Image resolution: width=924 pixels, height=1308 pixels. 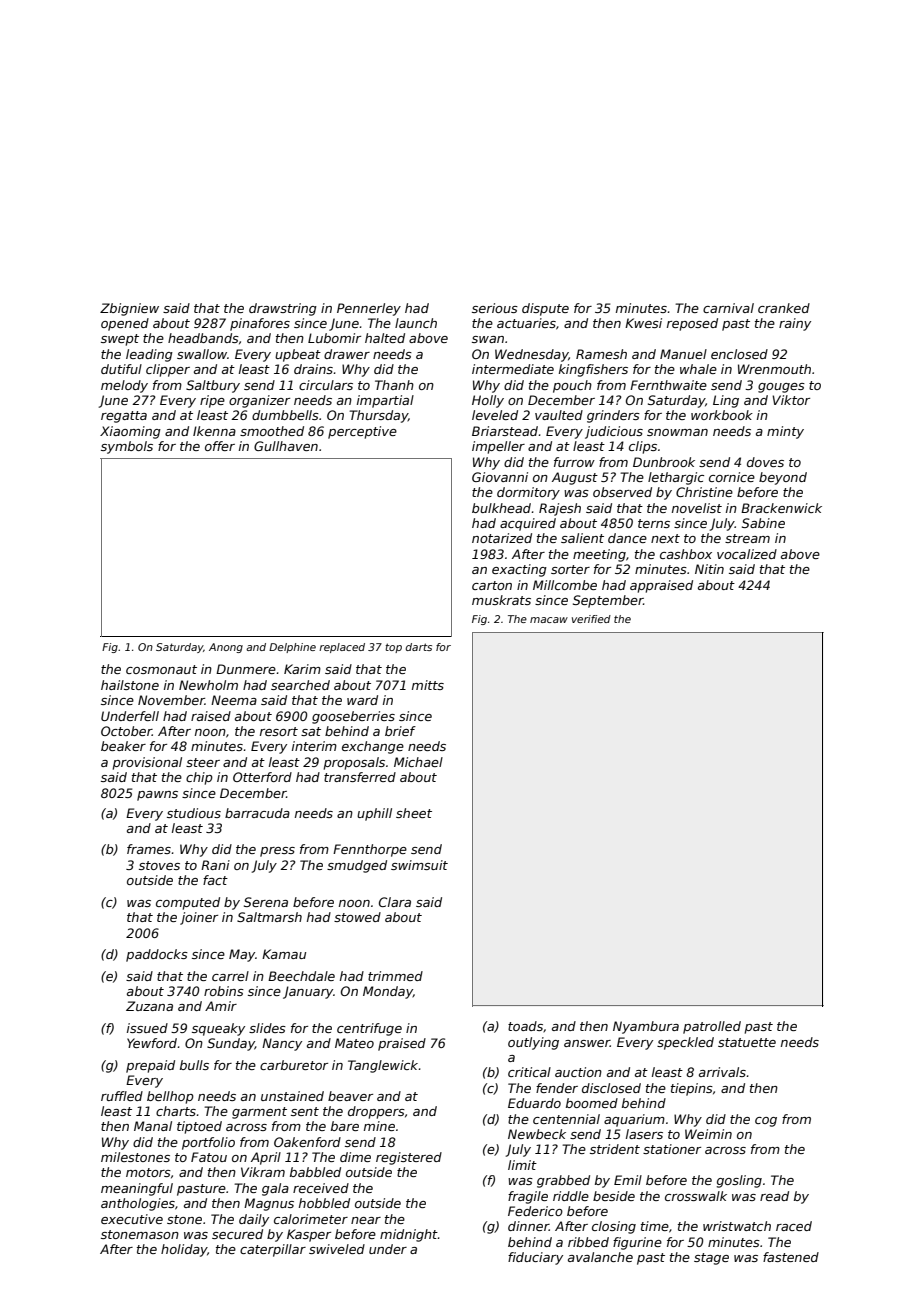 What do you see at coordinates (269, 1204) in the screenshot?
I see `Magnus` at bounding box center [269, 1204].
